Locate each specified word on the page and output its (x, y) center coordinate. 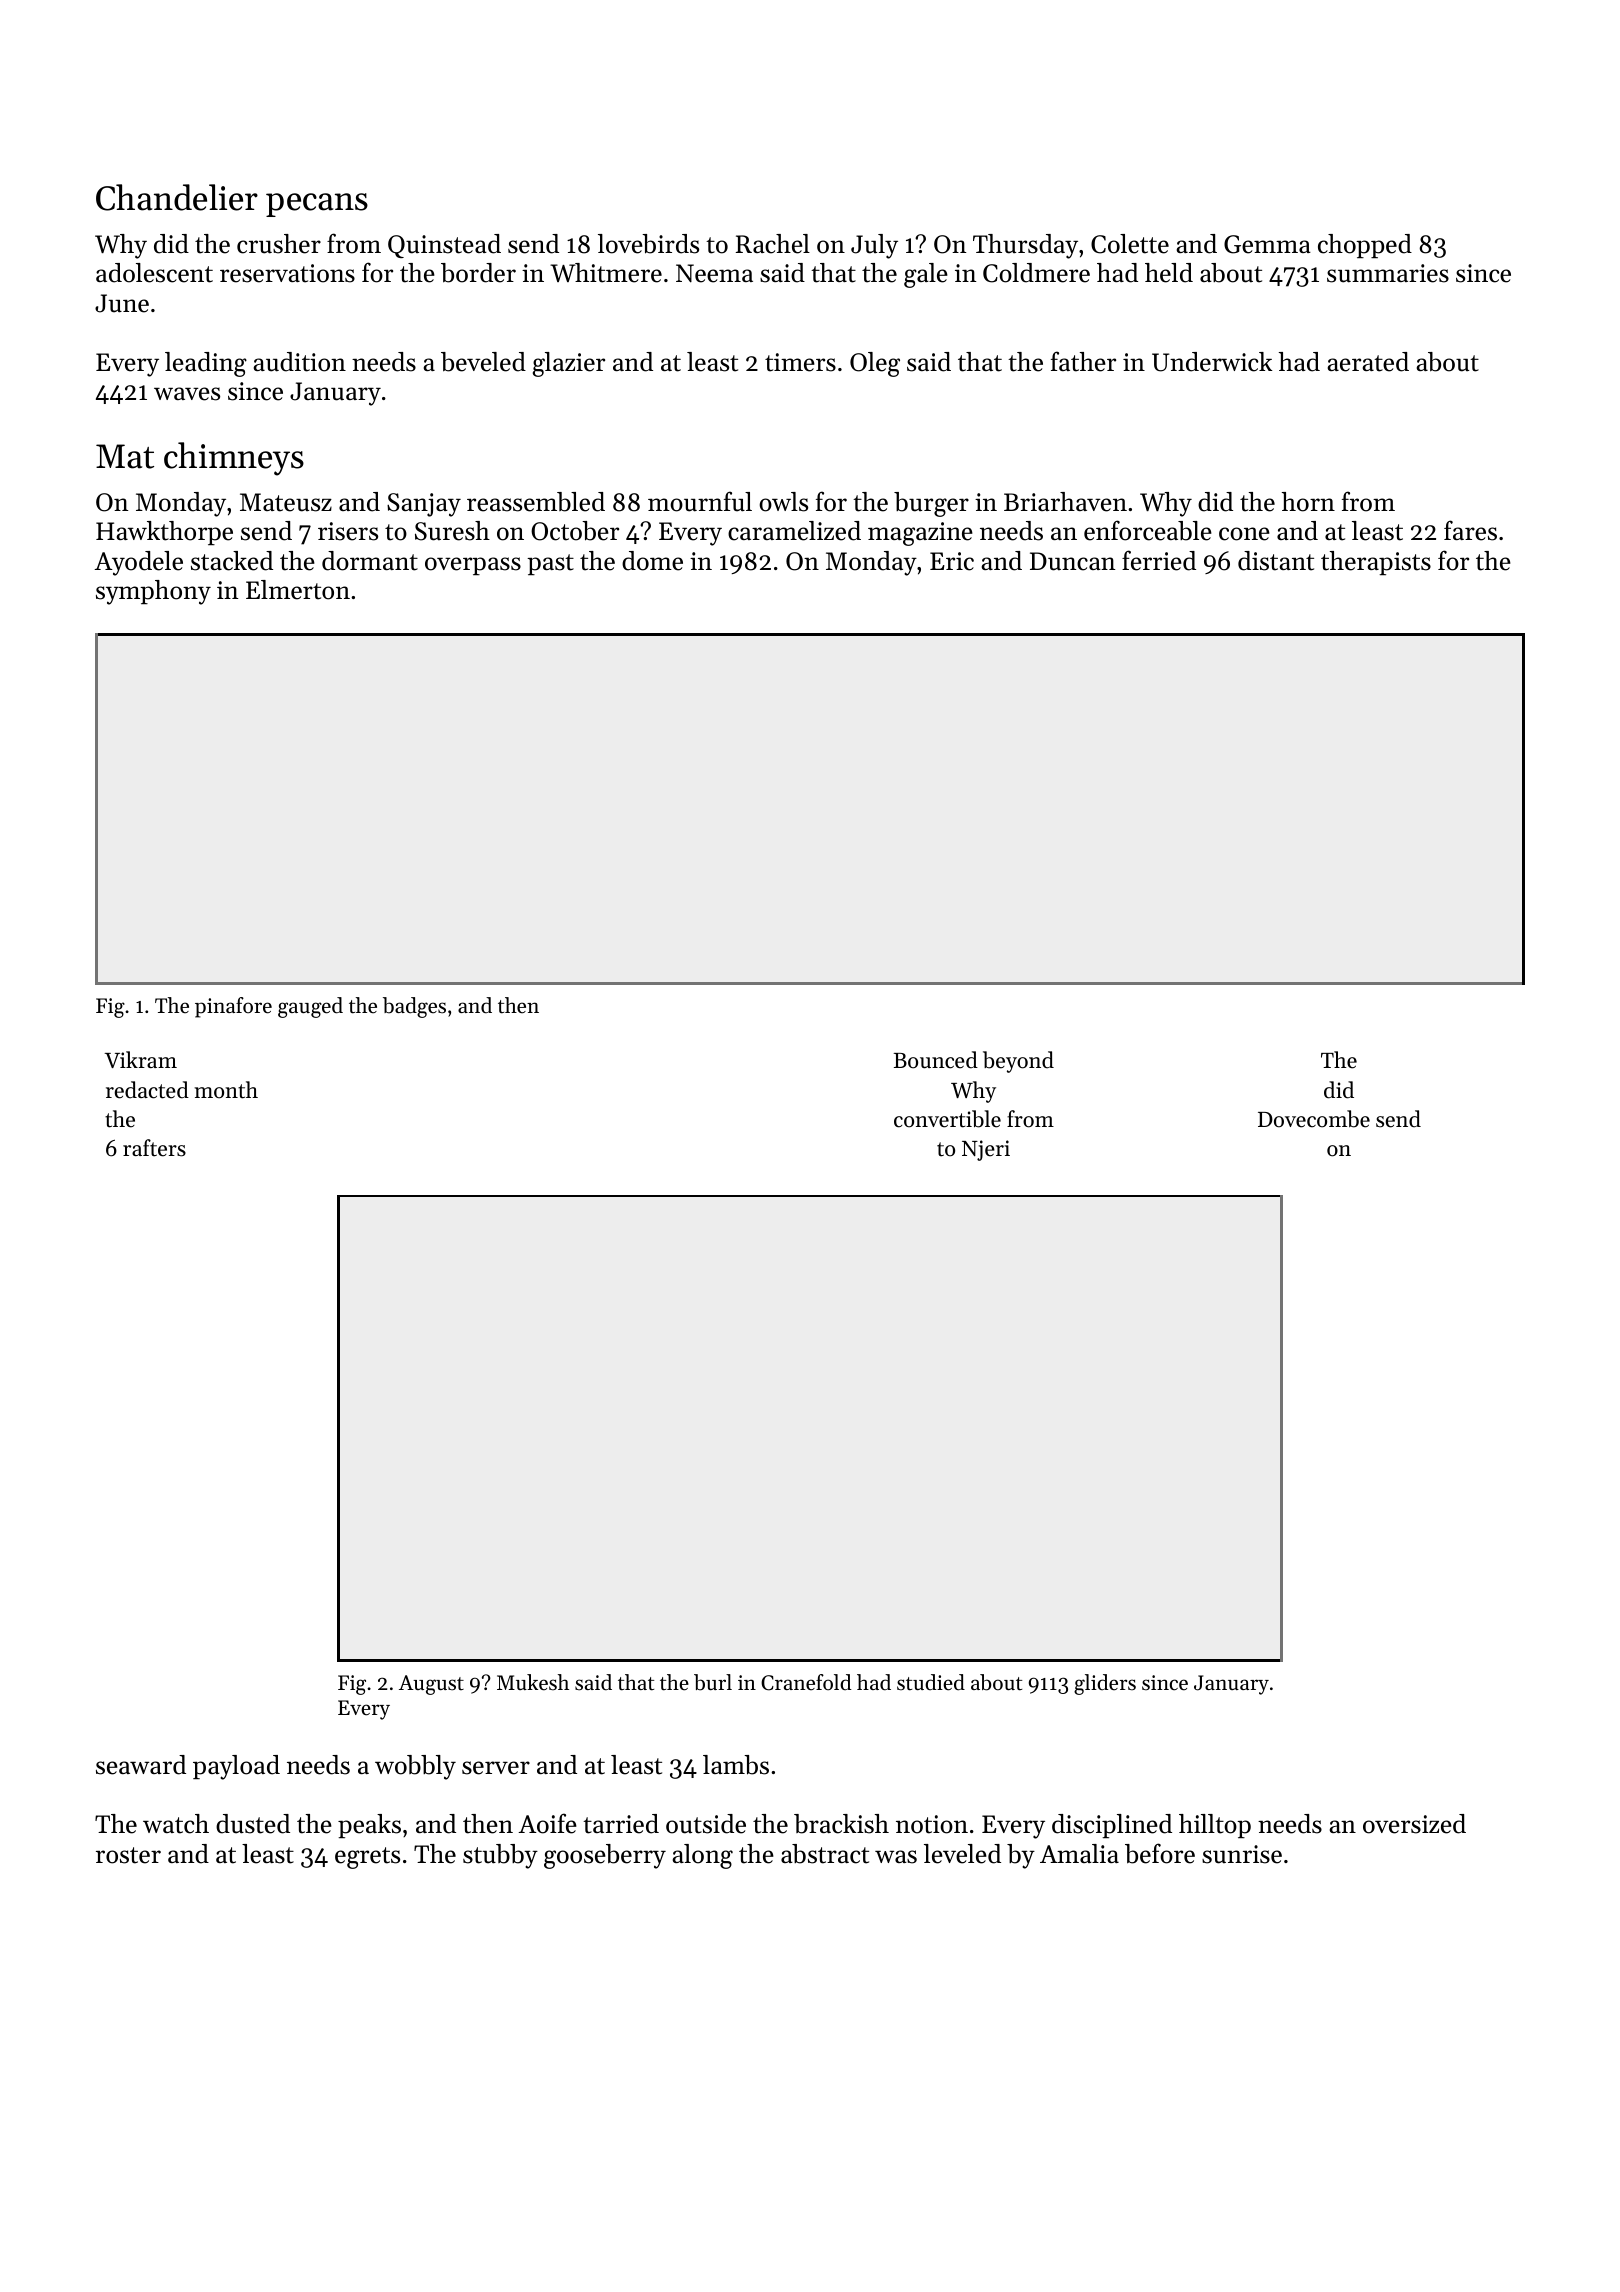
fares (1470, 530)
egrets (367, 1858)
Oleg (875, 364)
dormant (370, 561)
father (1083, 361)
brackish (841, 1824)
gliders (1105, 1684)
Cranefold (806, 1682)
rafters (154, 1148)
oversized (1414, 1824)
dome (652, 561)
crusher (279, 244)
